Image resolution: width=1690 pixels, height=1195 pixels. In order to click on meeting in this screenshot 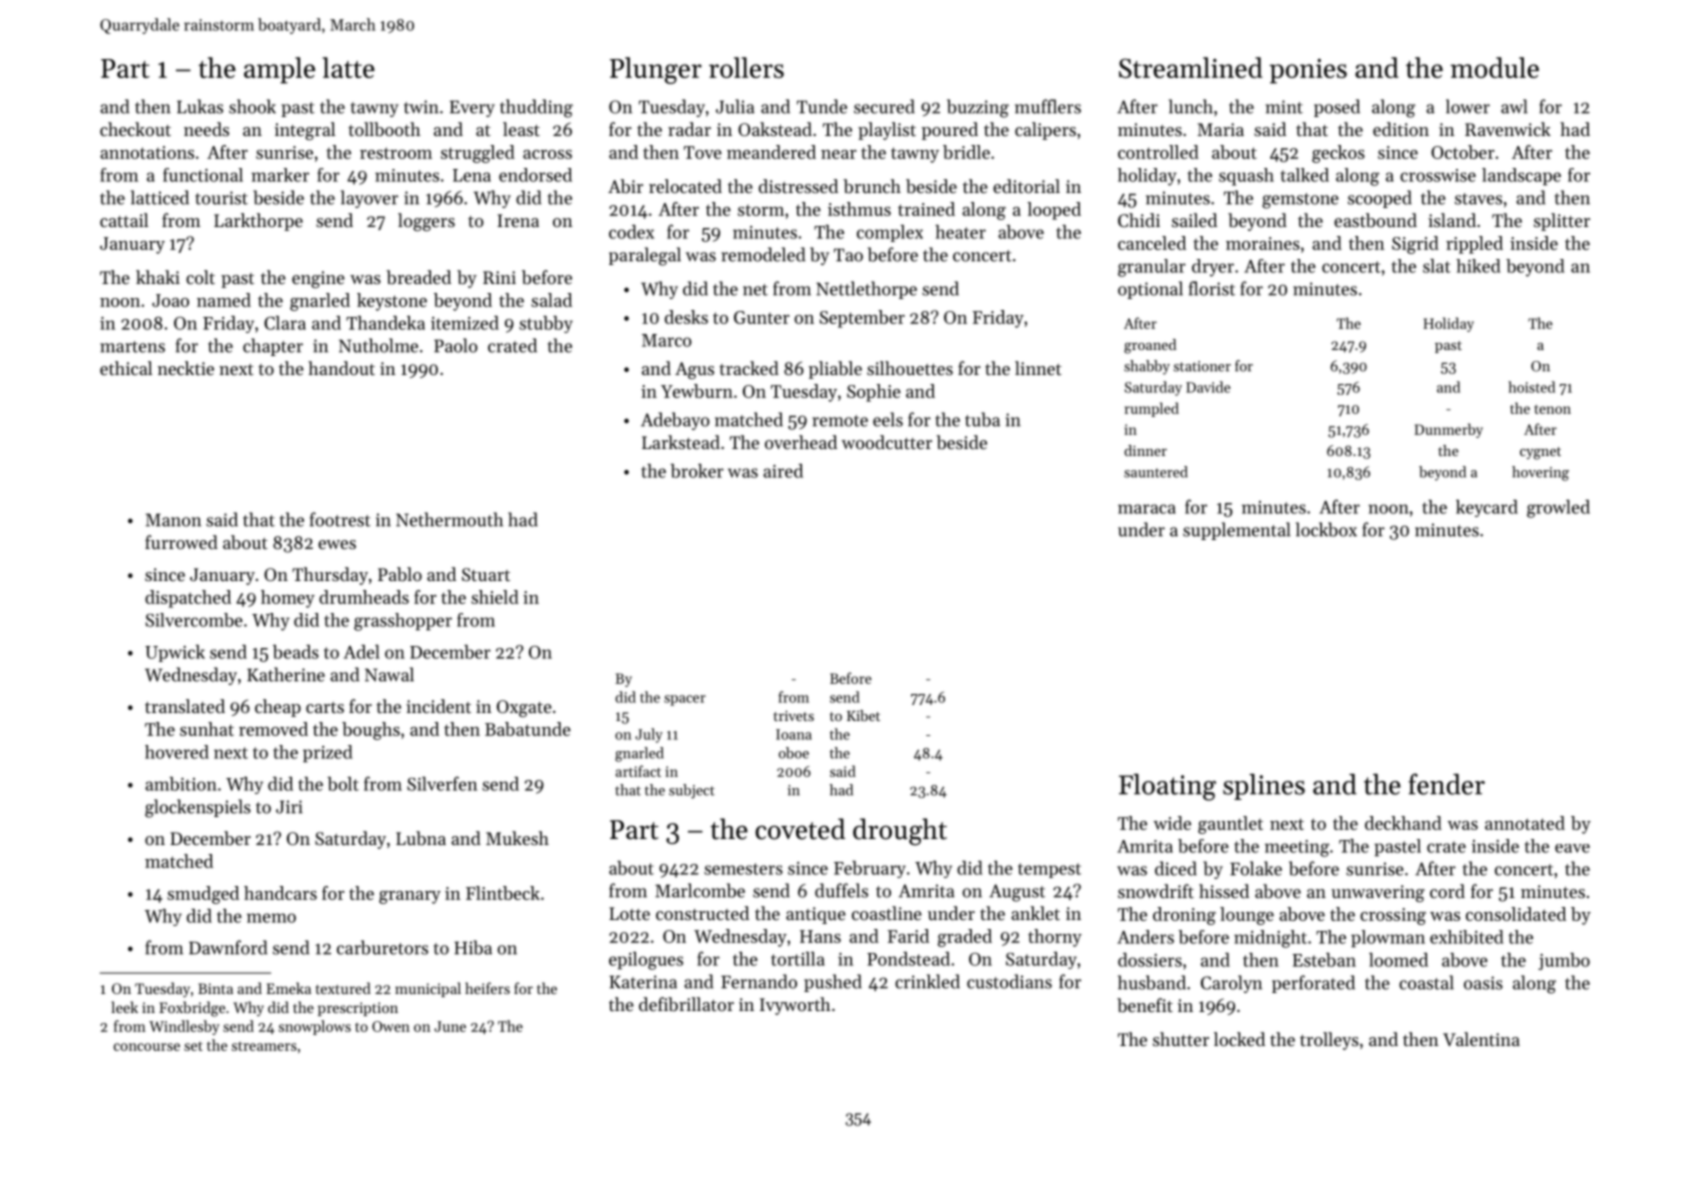, I will do `click(1297, 848)`.
